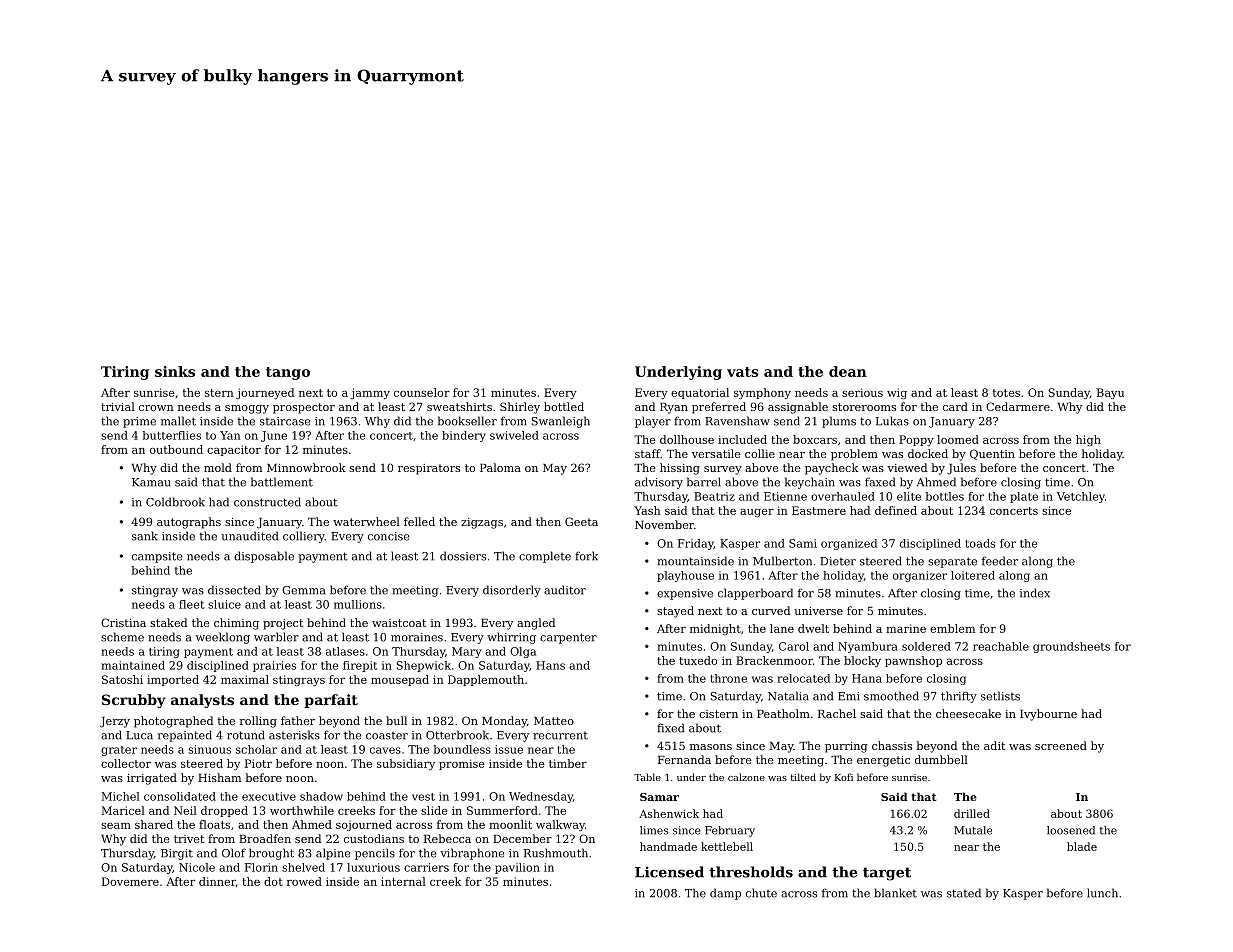 This screenshot has height=952, width=1233. Describe the element at coordinates (659, 483) in the screenshot. I see `advisory` at that location.
